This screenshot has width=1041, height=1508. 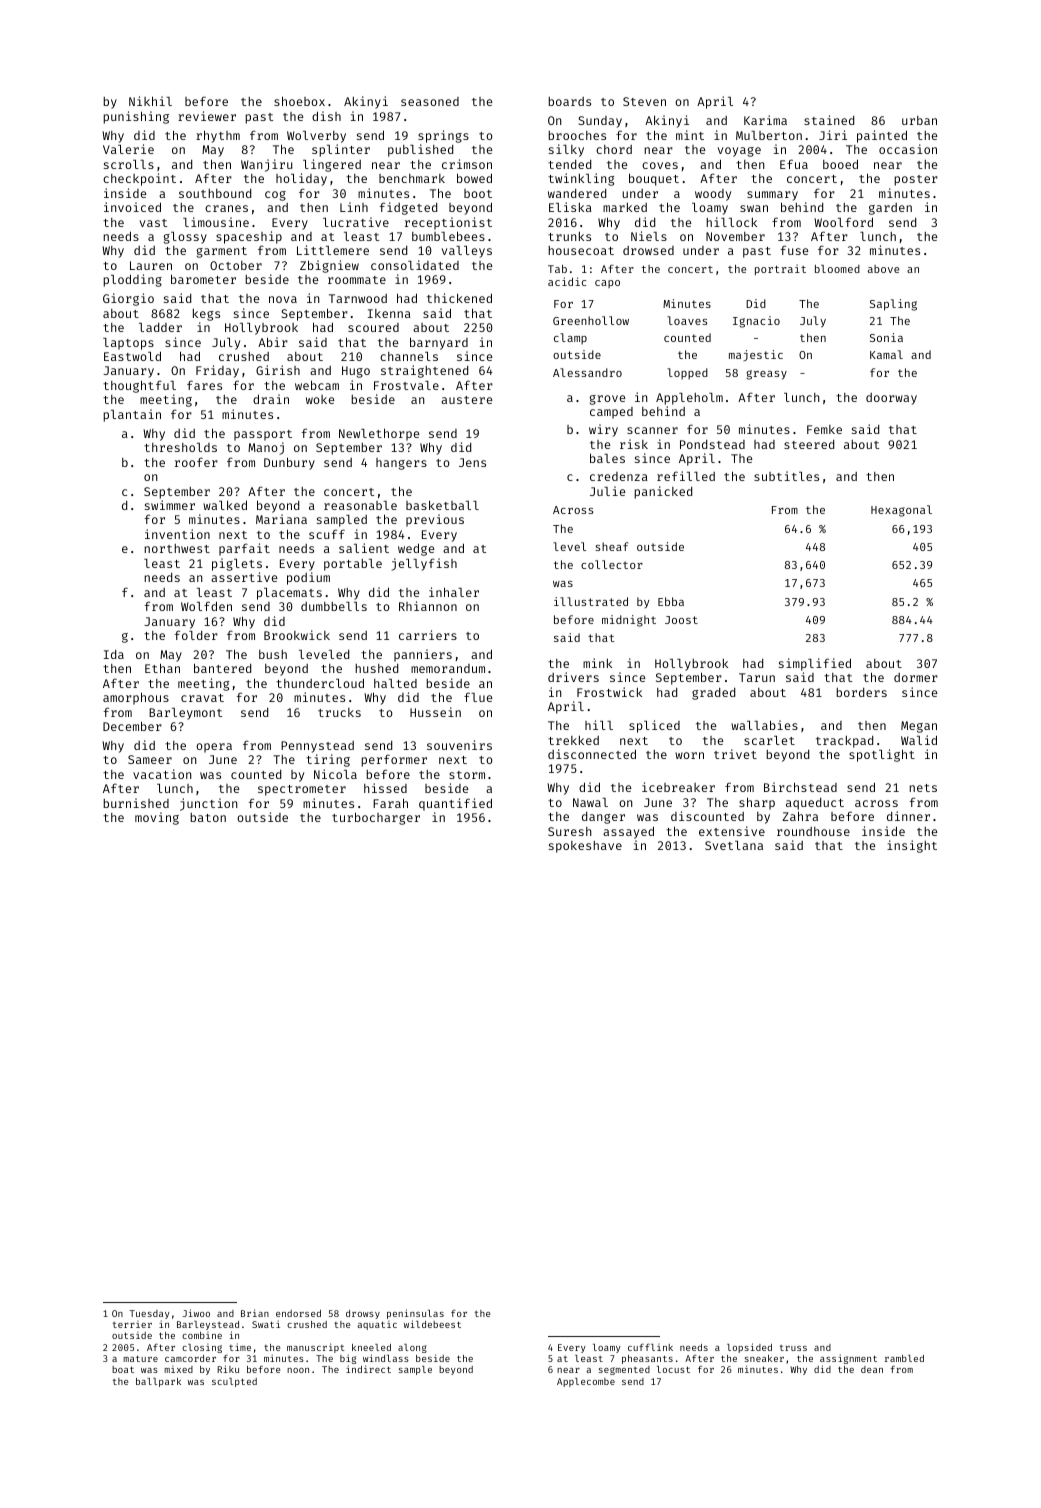 I want to click on Karima, so click(x=765, y=120).
